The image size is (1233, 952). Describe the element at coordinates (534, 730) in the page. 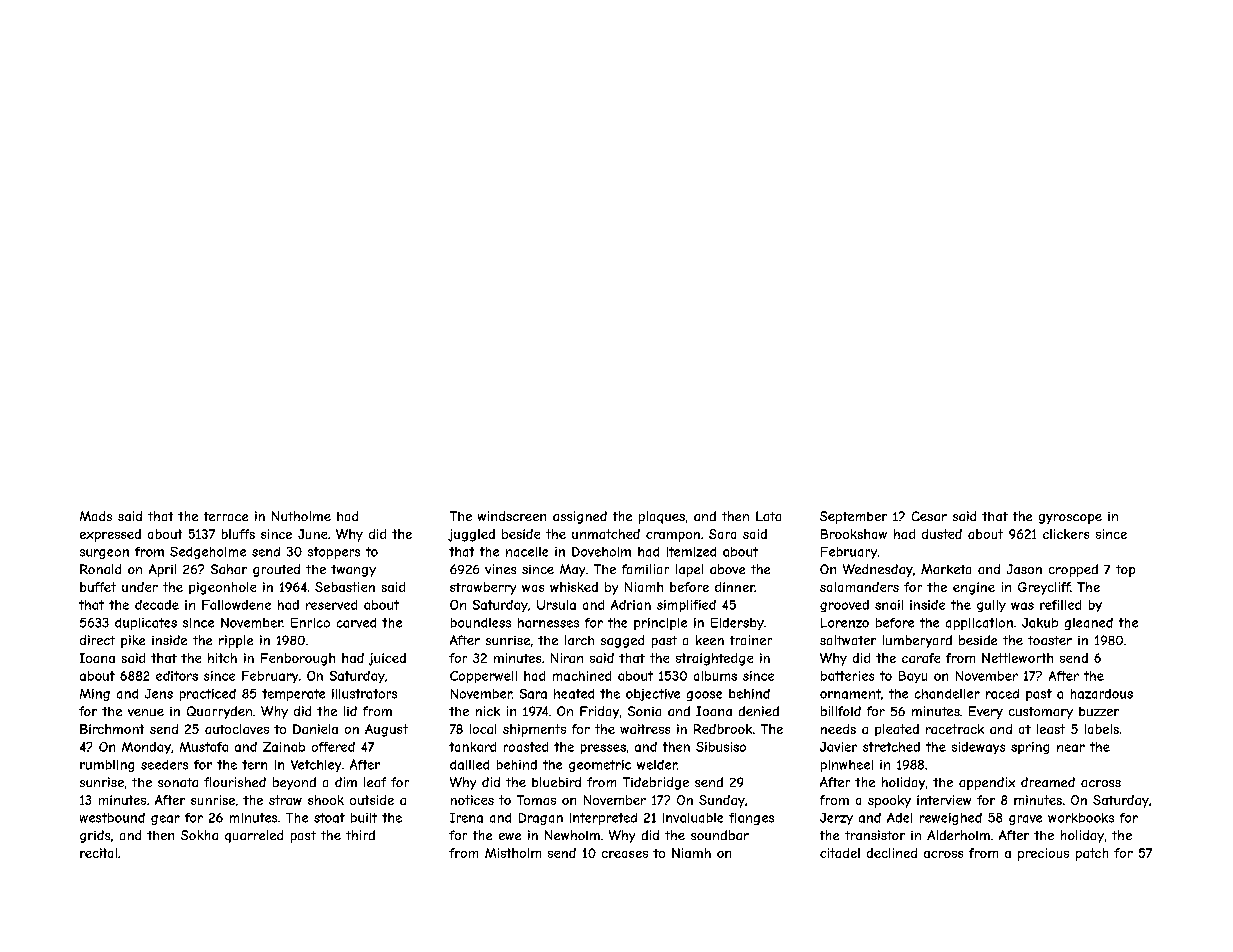

I see `shipments` at that location.
